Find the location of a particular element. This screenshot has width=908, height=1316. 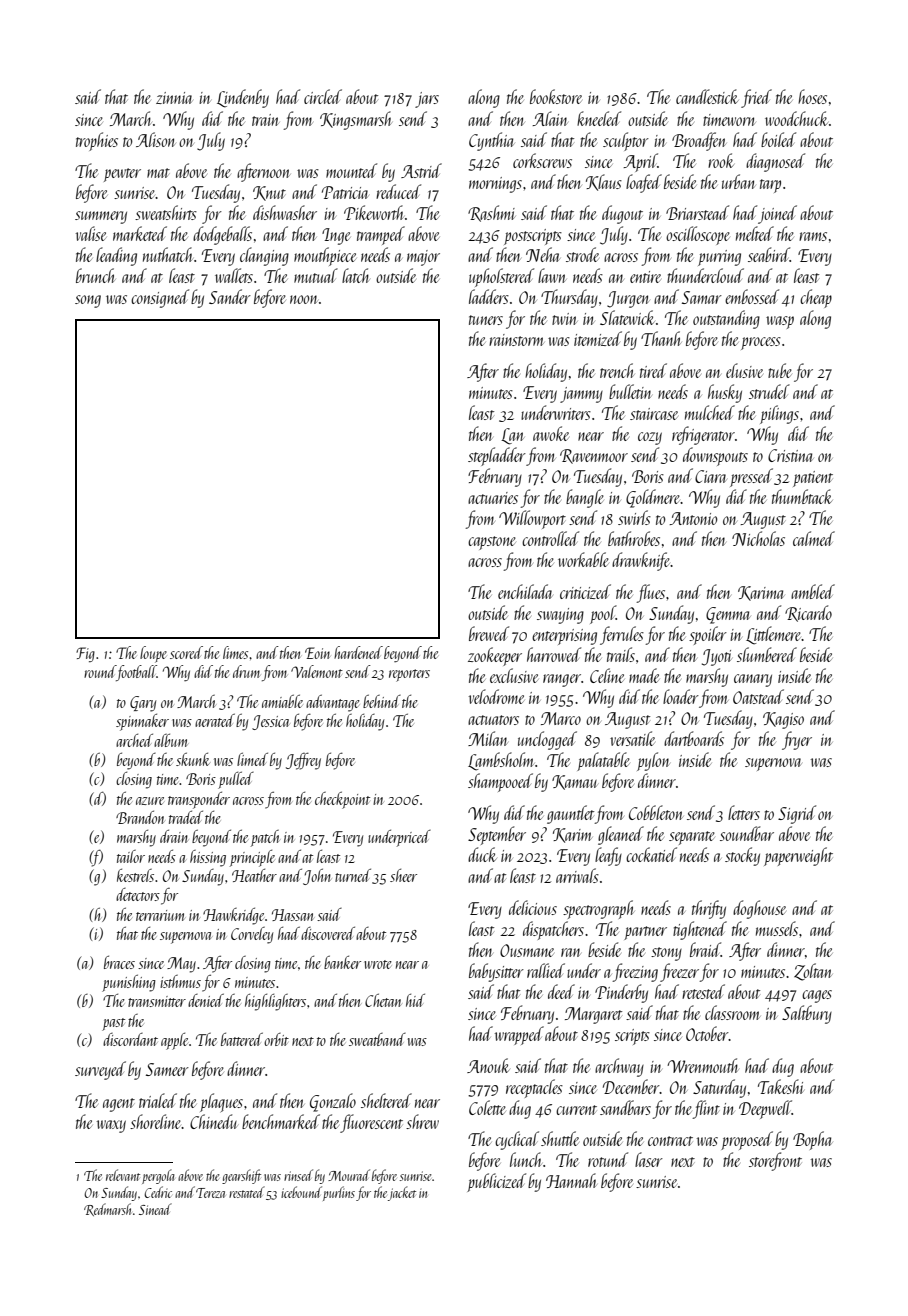

turned is located at coordinates (353, 875).
